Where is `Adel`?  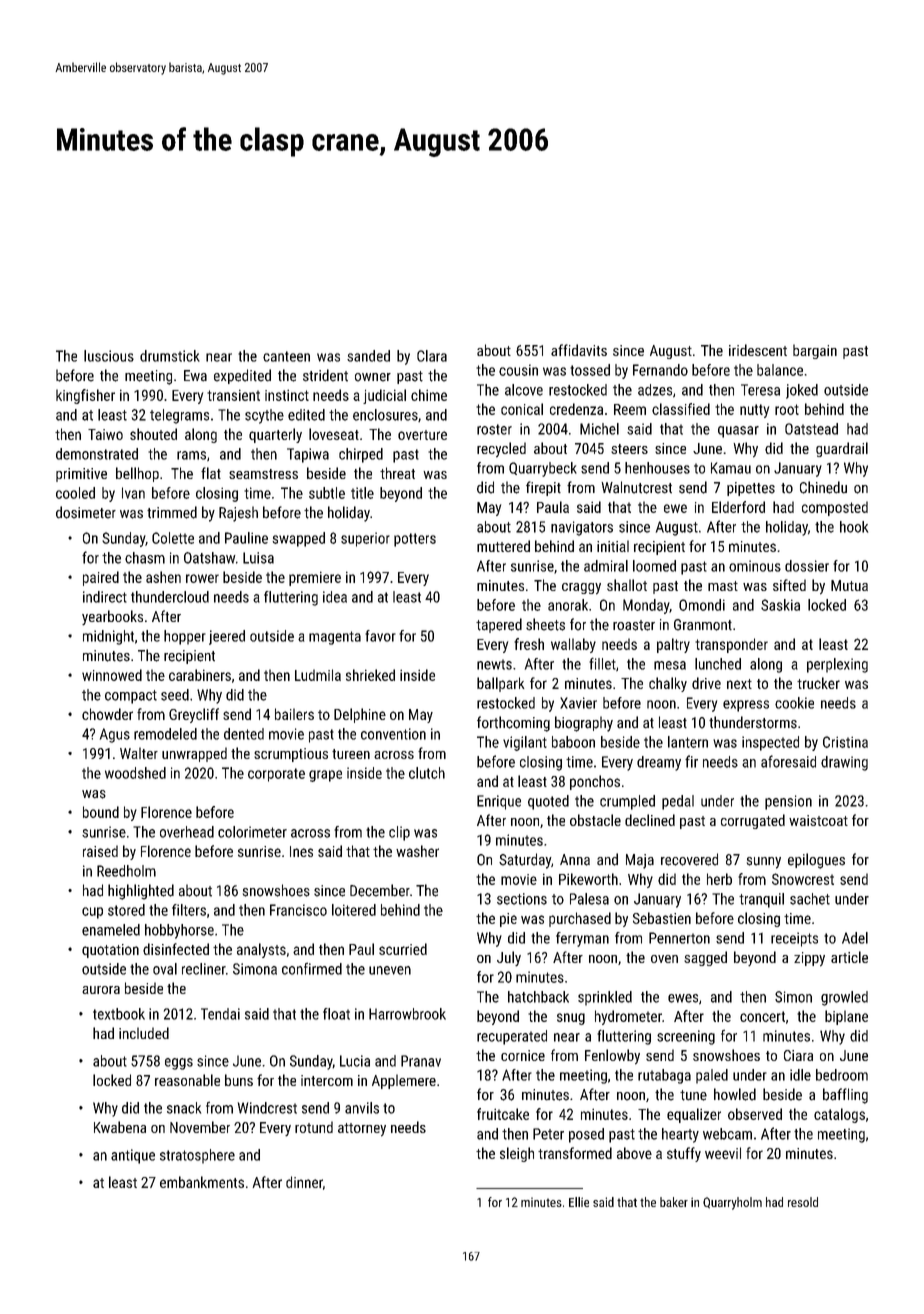 Adel is located at coordinates (855, 938).
